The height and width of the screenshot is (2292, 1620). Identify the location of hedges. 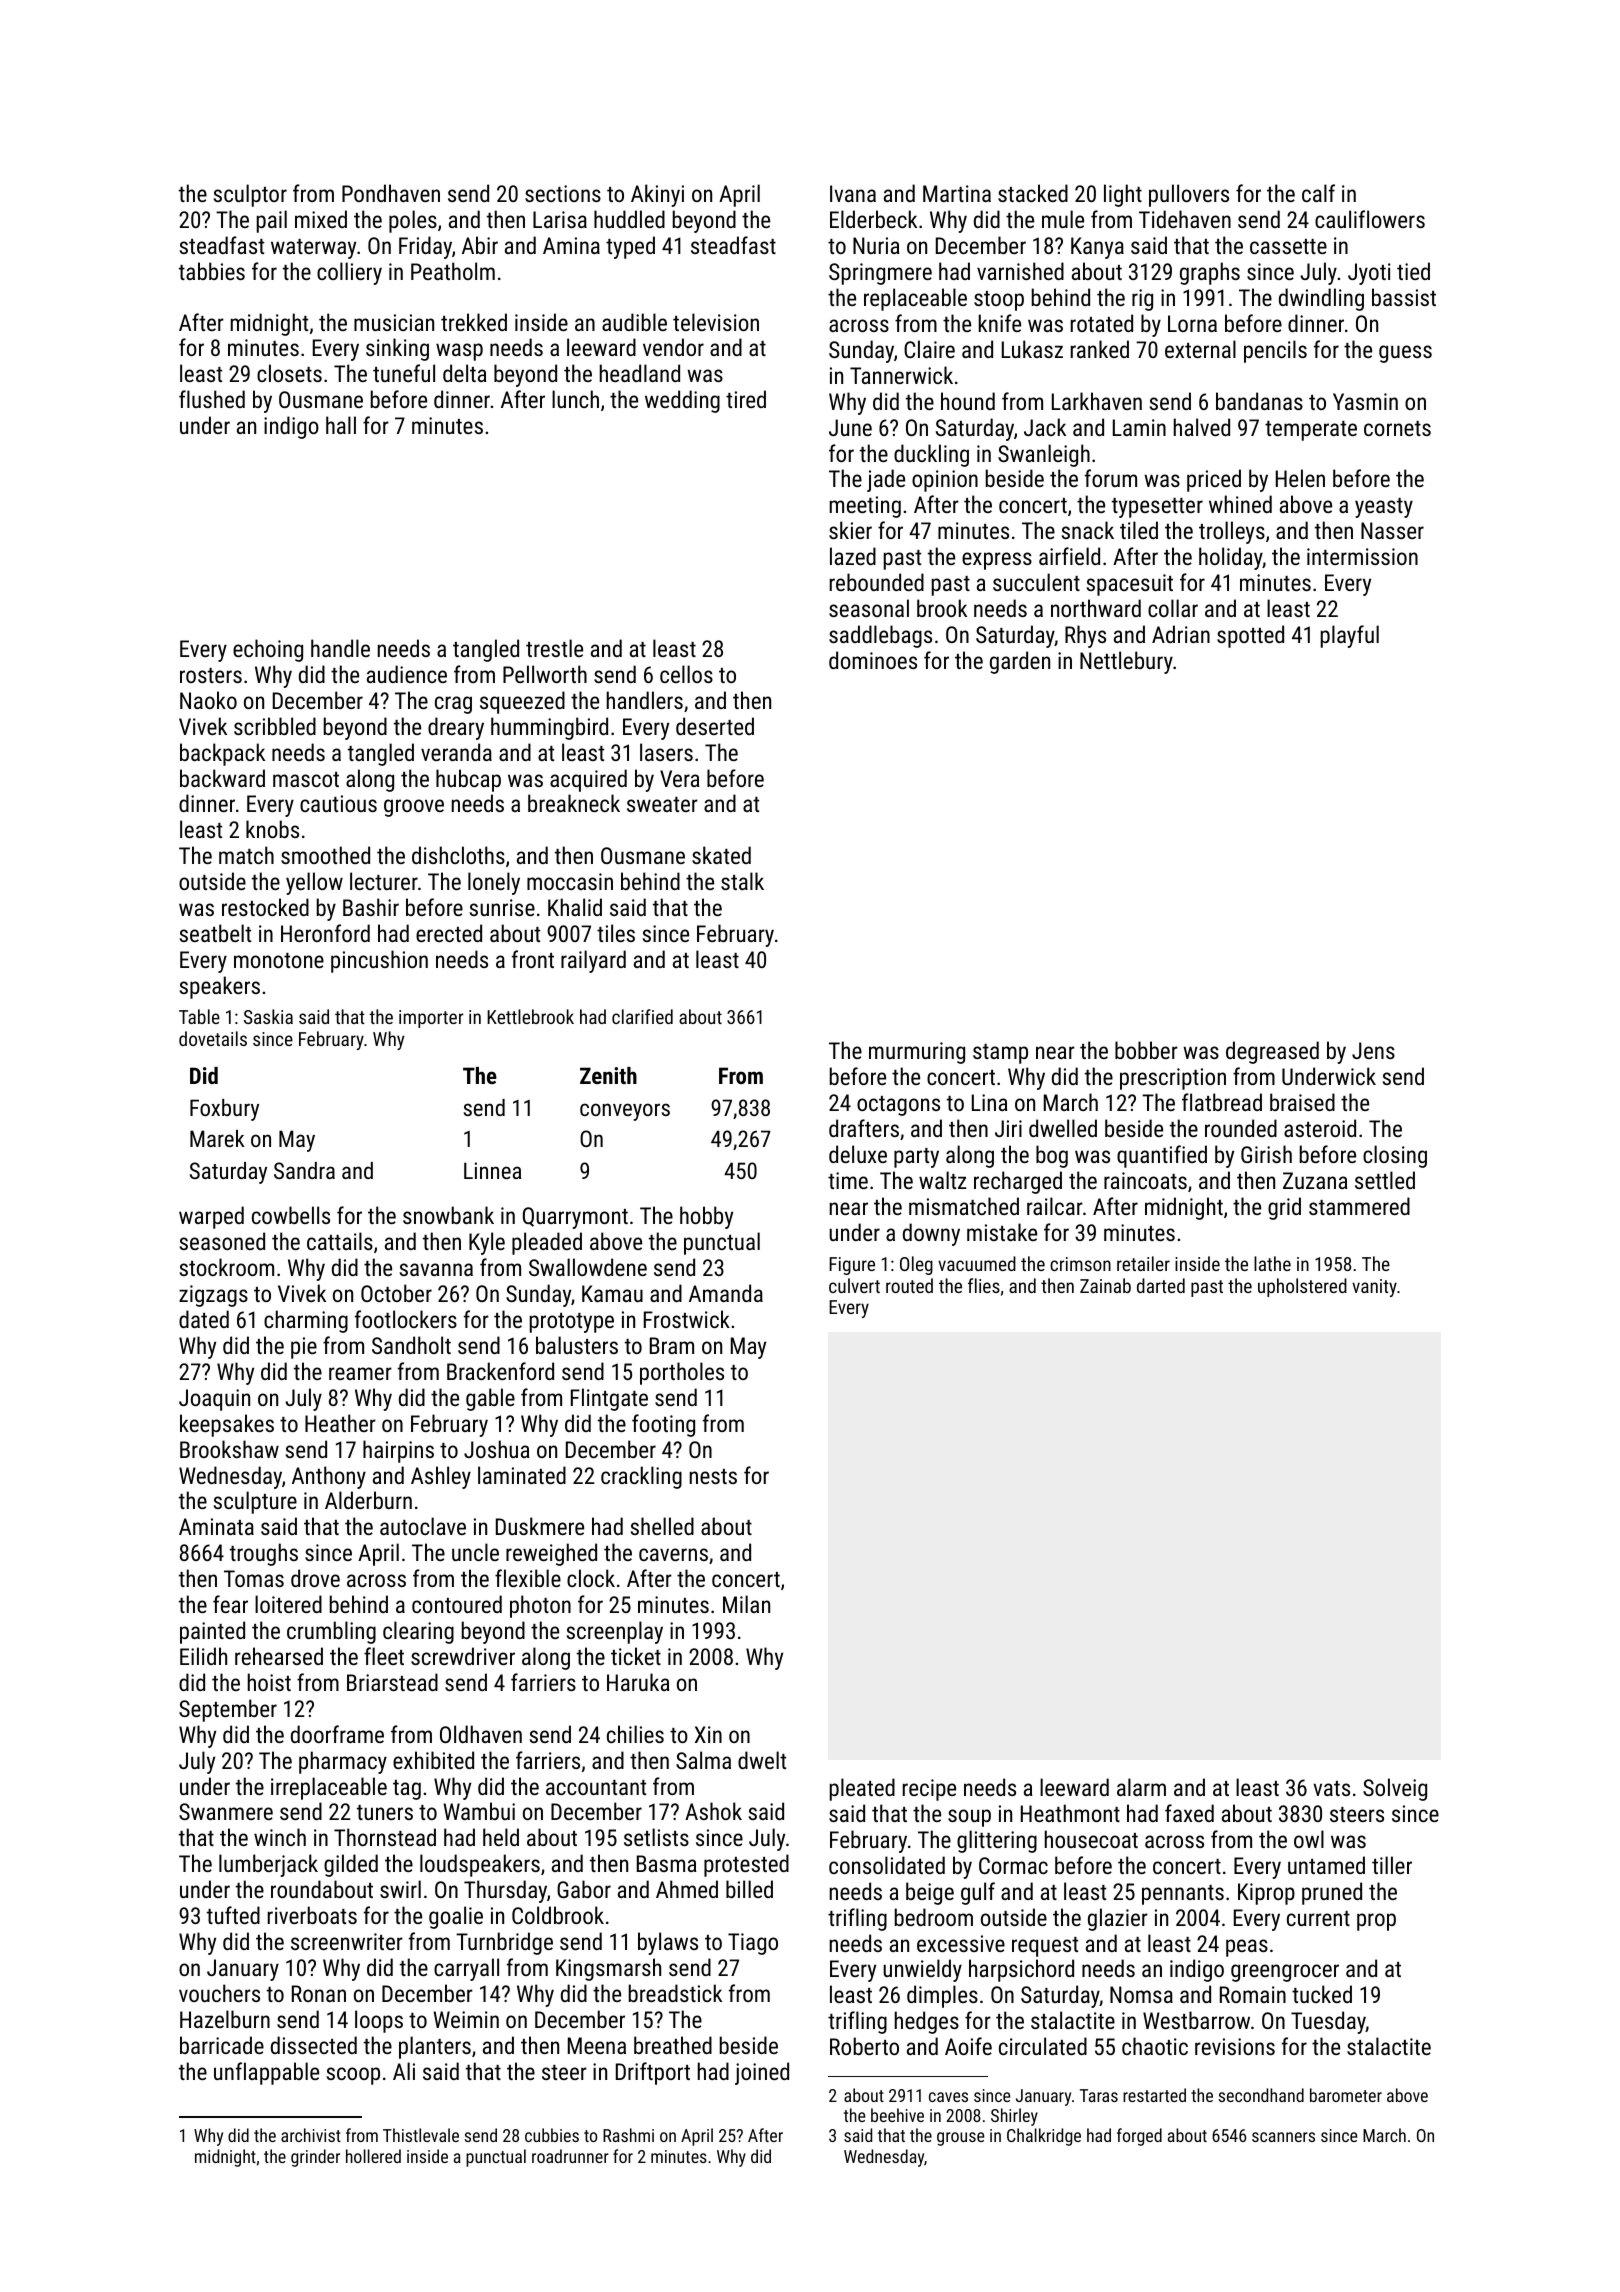
(927, 2022).
